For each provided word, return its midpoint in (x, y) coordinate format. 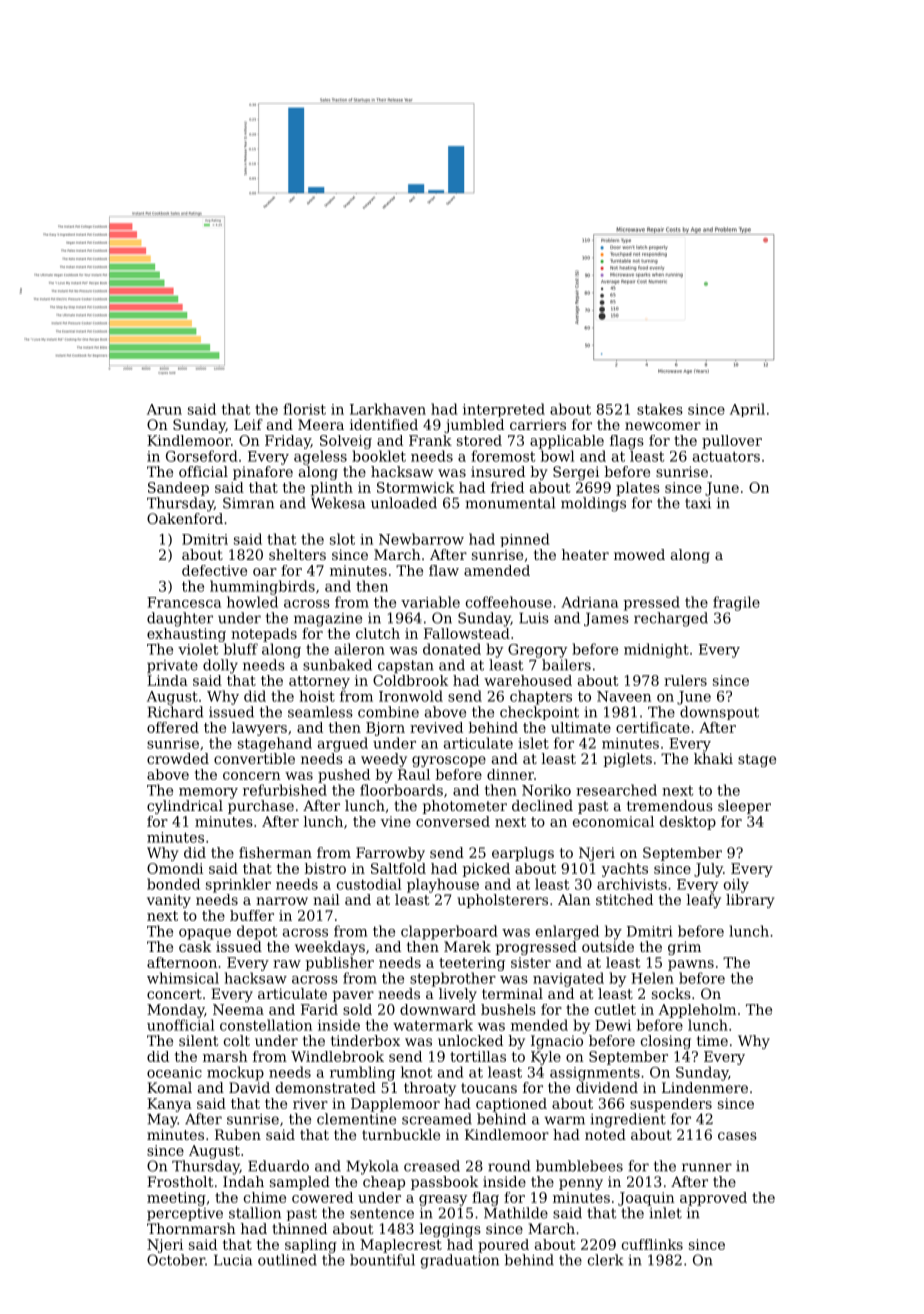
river (310, 1103)
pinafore (263, 473)
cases (737, 1136)
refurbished (285, 790)
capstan (406, 666)
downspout (719, 713)
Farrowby (390, 854)
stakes (660, 409)
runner (707, 1167)
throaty (430, 1089)
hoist (317, 696)
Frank (430, 440)
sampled (300, 1183)
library (750, 901)
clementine (356, 1119)
